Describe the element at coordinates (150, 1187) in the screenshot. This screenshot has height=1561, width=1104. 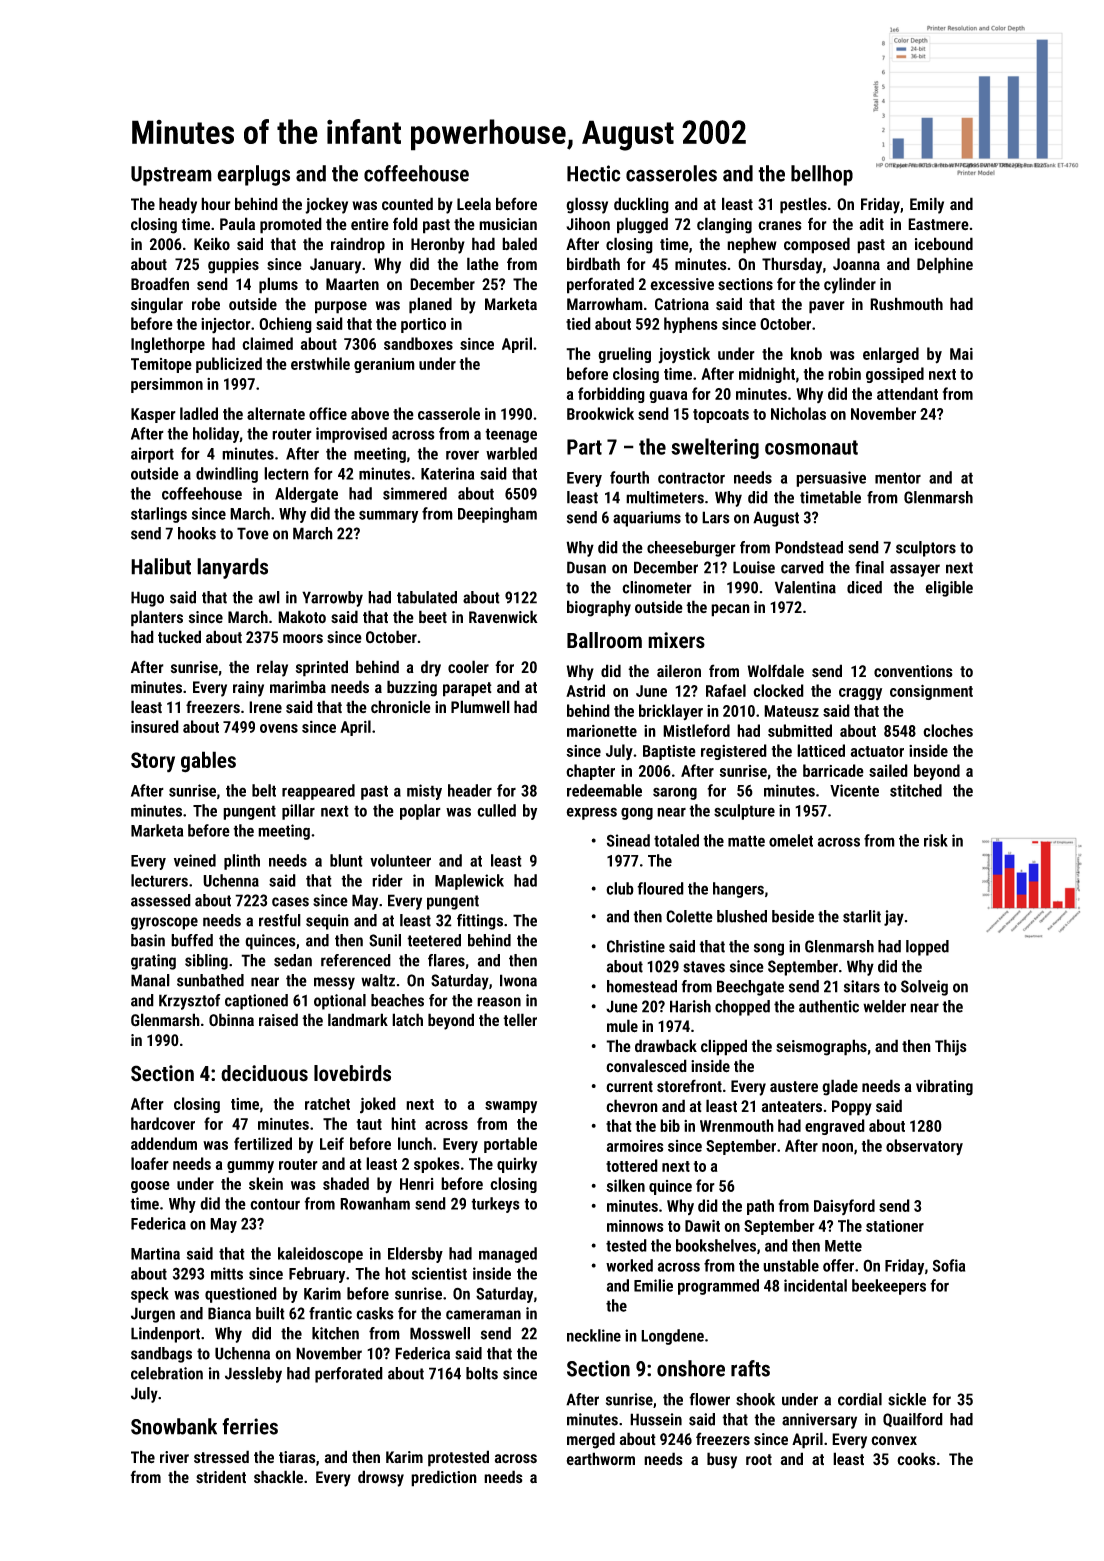
I see `goose` at that location.
